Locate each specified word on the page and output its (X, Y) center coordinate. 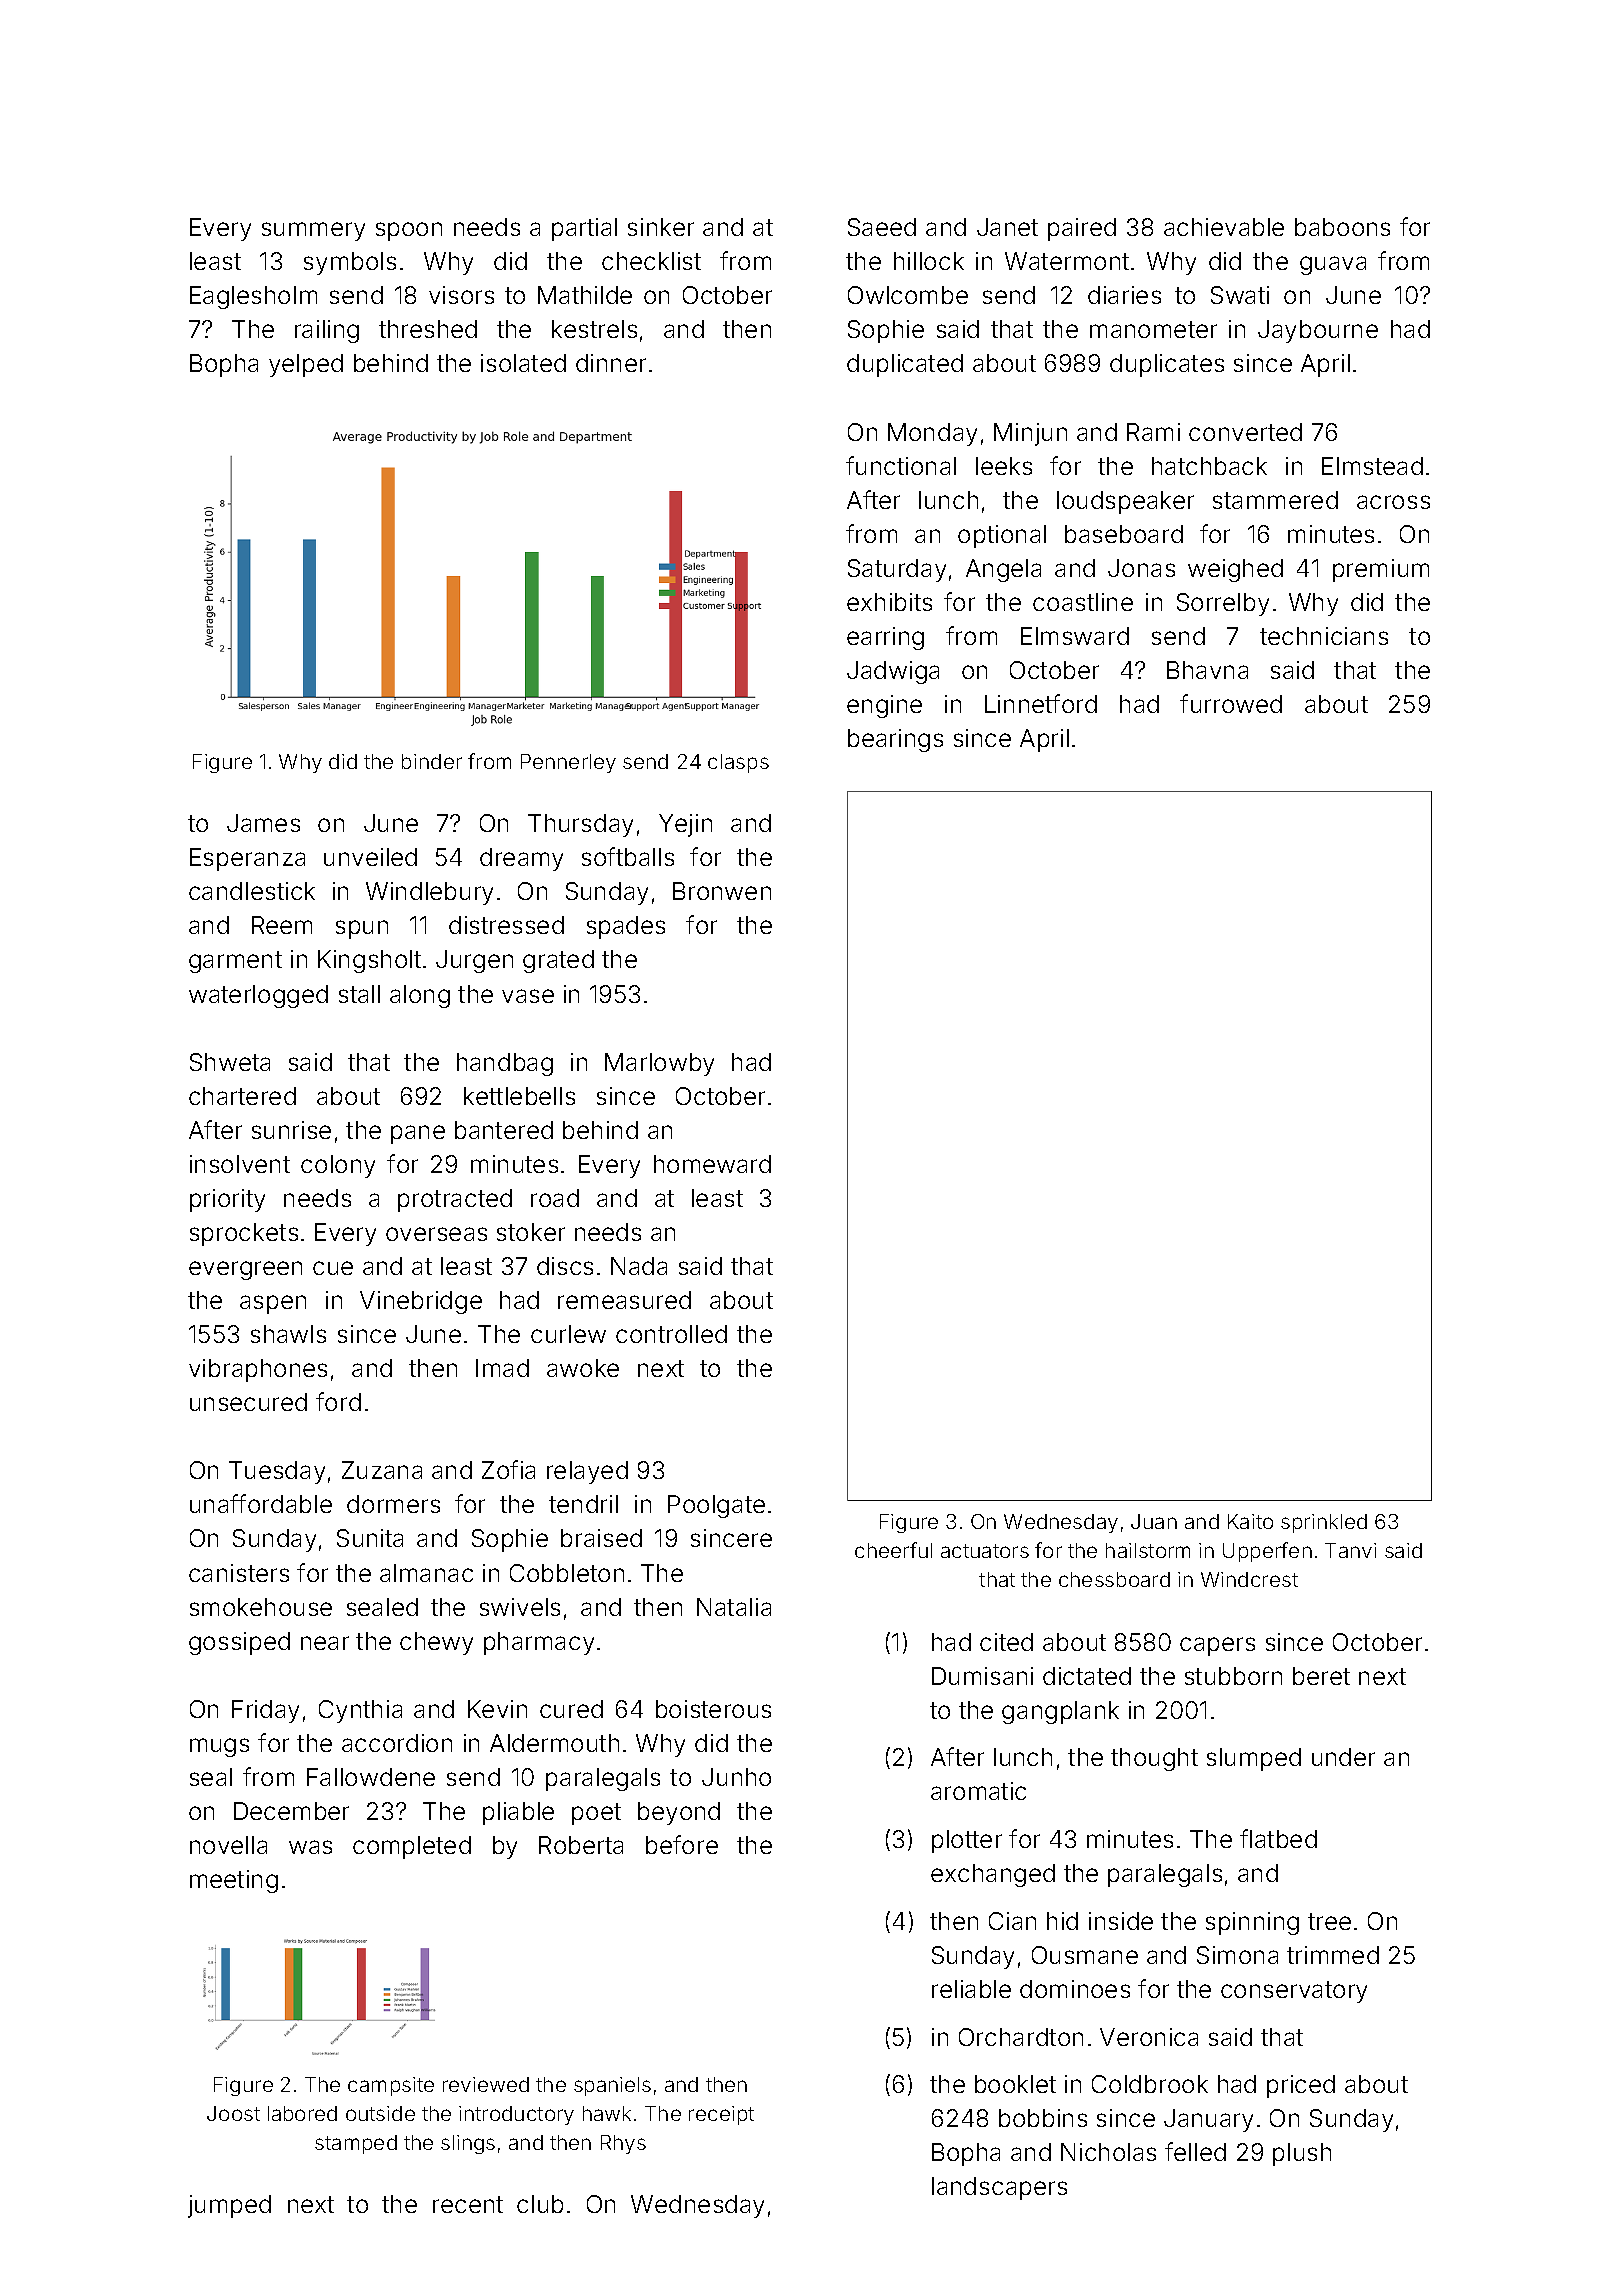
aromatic (978, 1791)
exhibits (889, 602)
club (540, 2204)
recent (468, 2204)
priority (227, 1200)
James (263, 823)
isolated (523, 363)
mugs (219, 1747)
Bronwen (722, 891)
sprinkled (1324, 1523)
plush (1302, 2154)
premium (1381, 570)
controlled (671, 1334)
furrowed (1231, 703)
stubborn (1233, 1676)
